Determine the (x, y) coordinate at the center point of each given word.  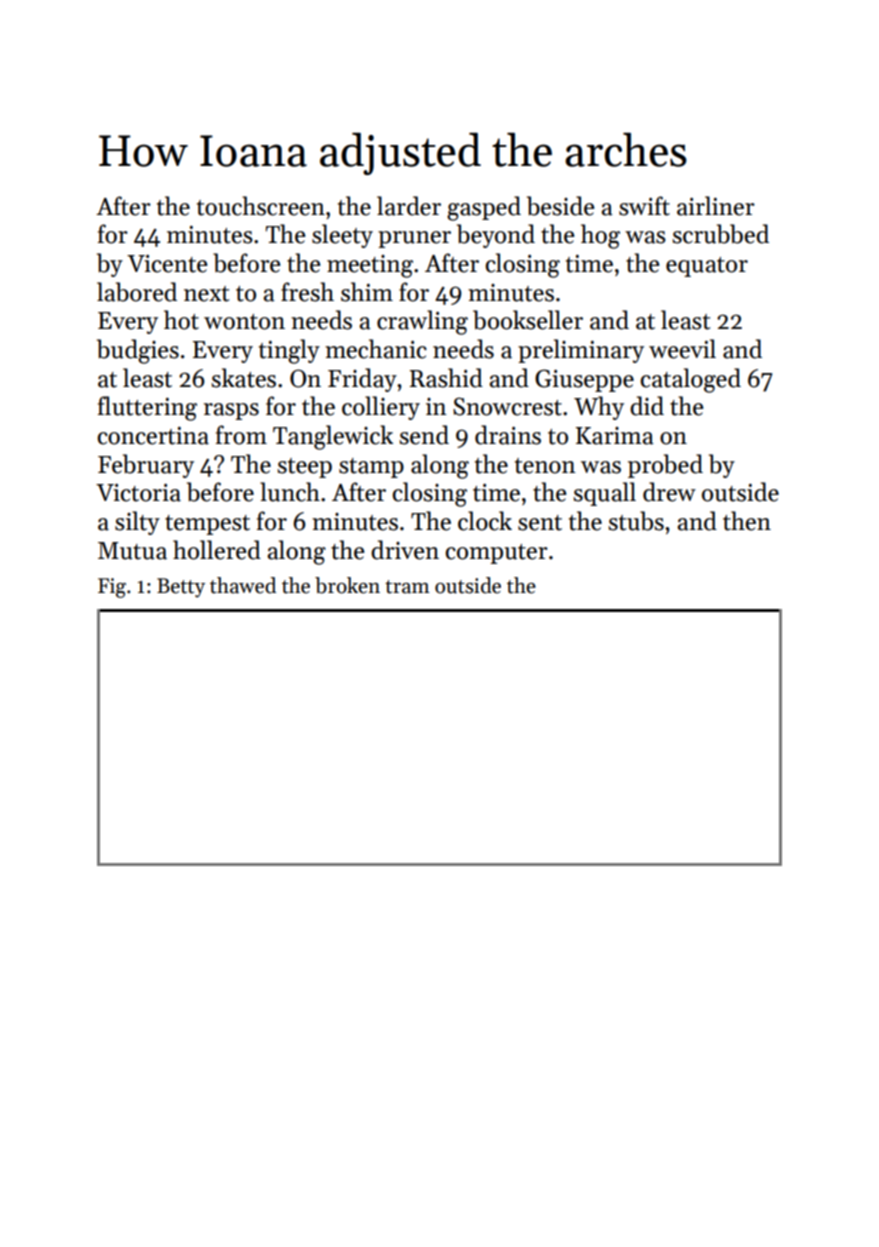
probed (665, 466)
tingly (289, 351)
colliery (381, 408)
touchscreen (261, 206)
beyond (496, 236)
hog (600, 236)
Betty (181, 588)
